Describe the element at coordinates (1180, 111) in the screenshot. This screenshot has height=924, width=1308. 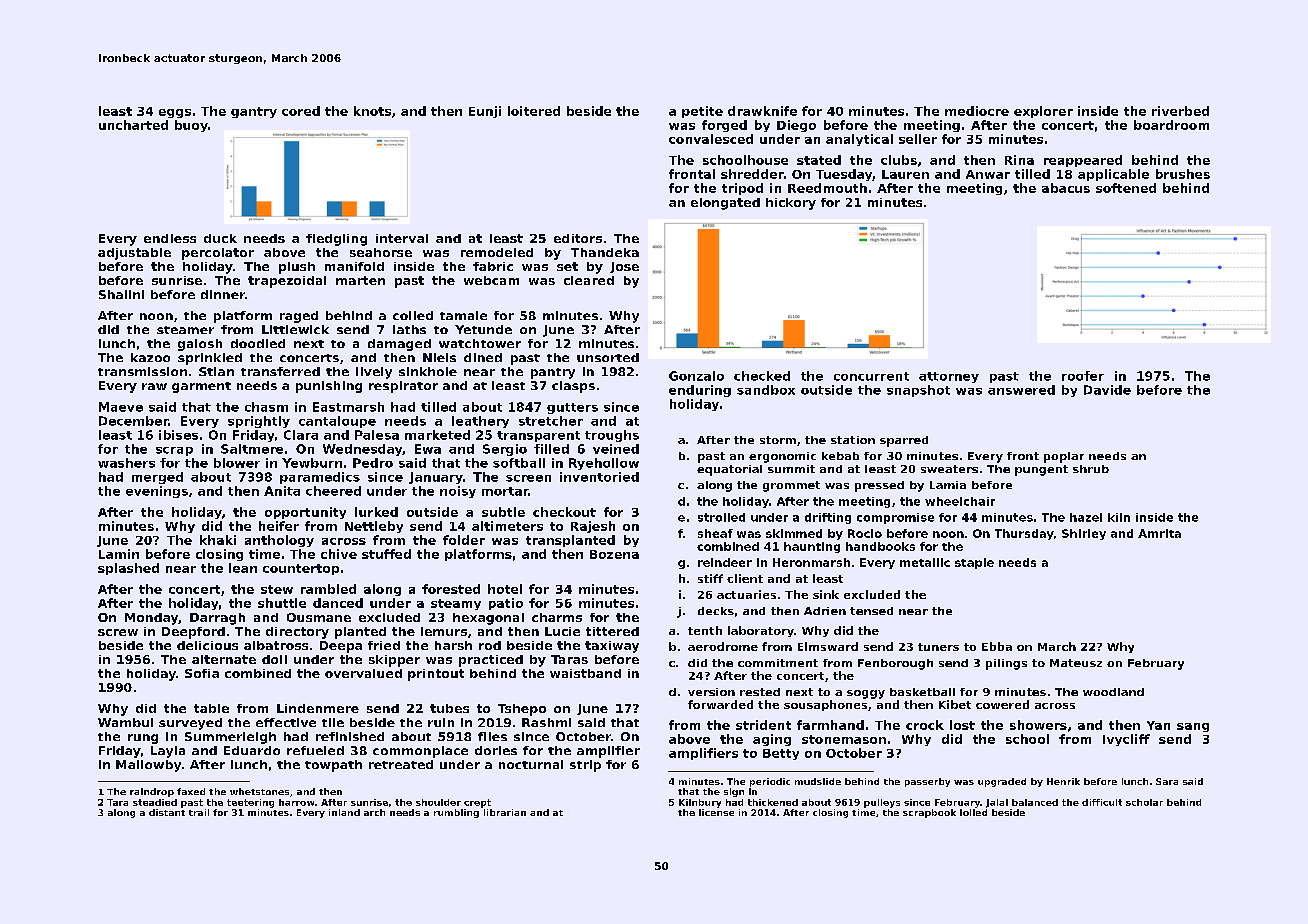
I see `riverbed` at that location.
